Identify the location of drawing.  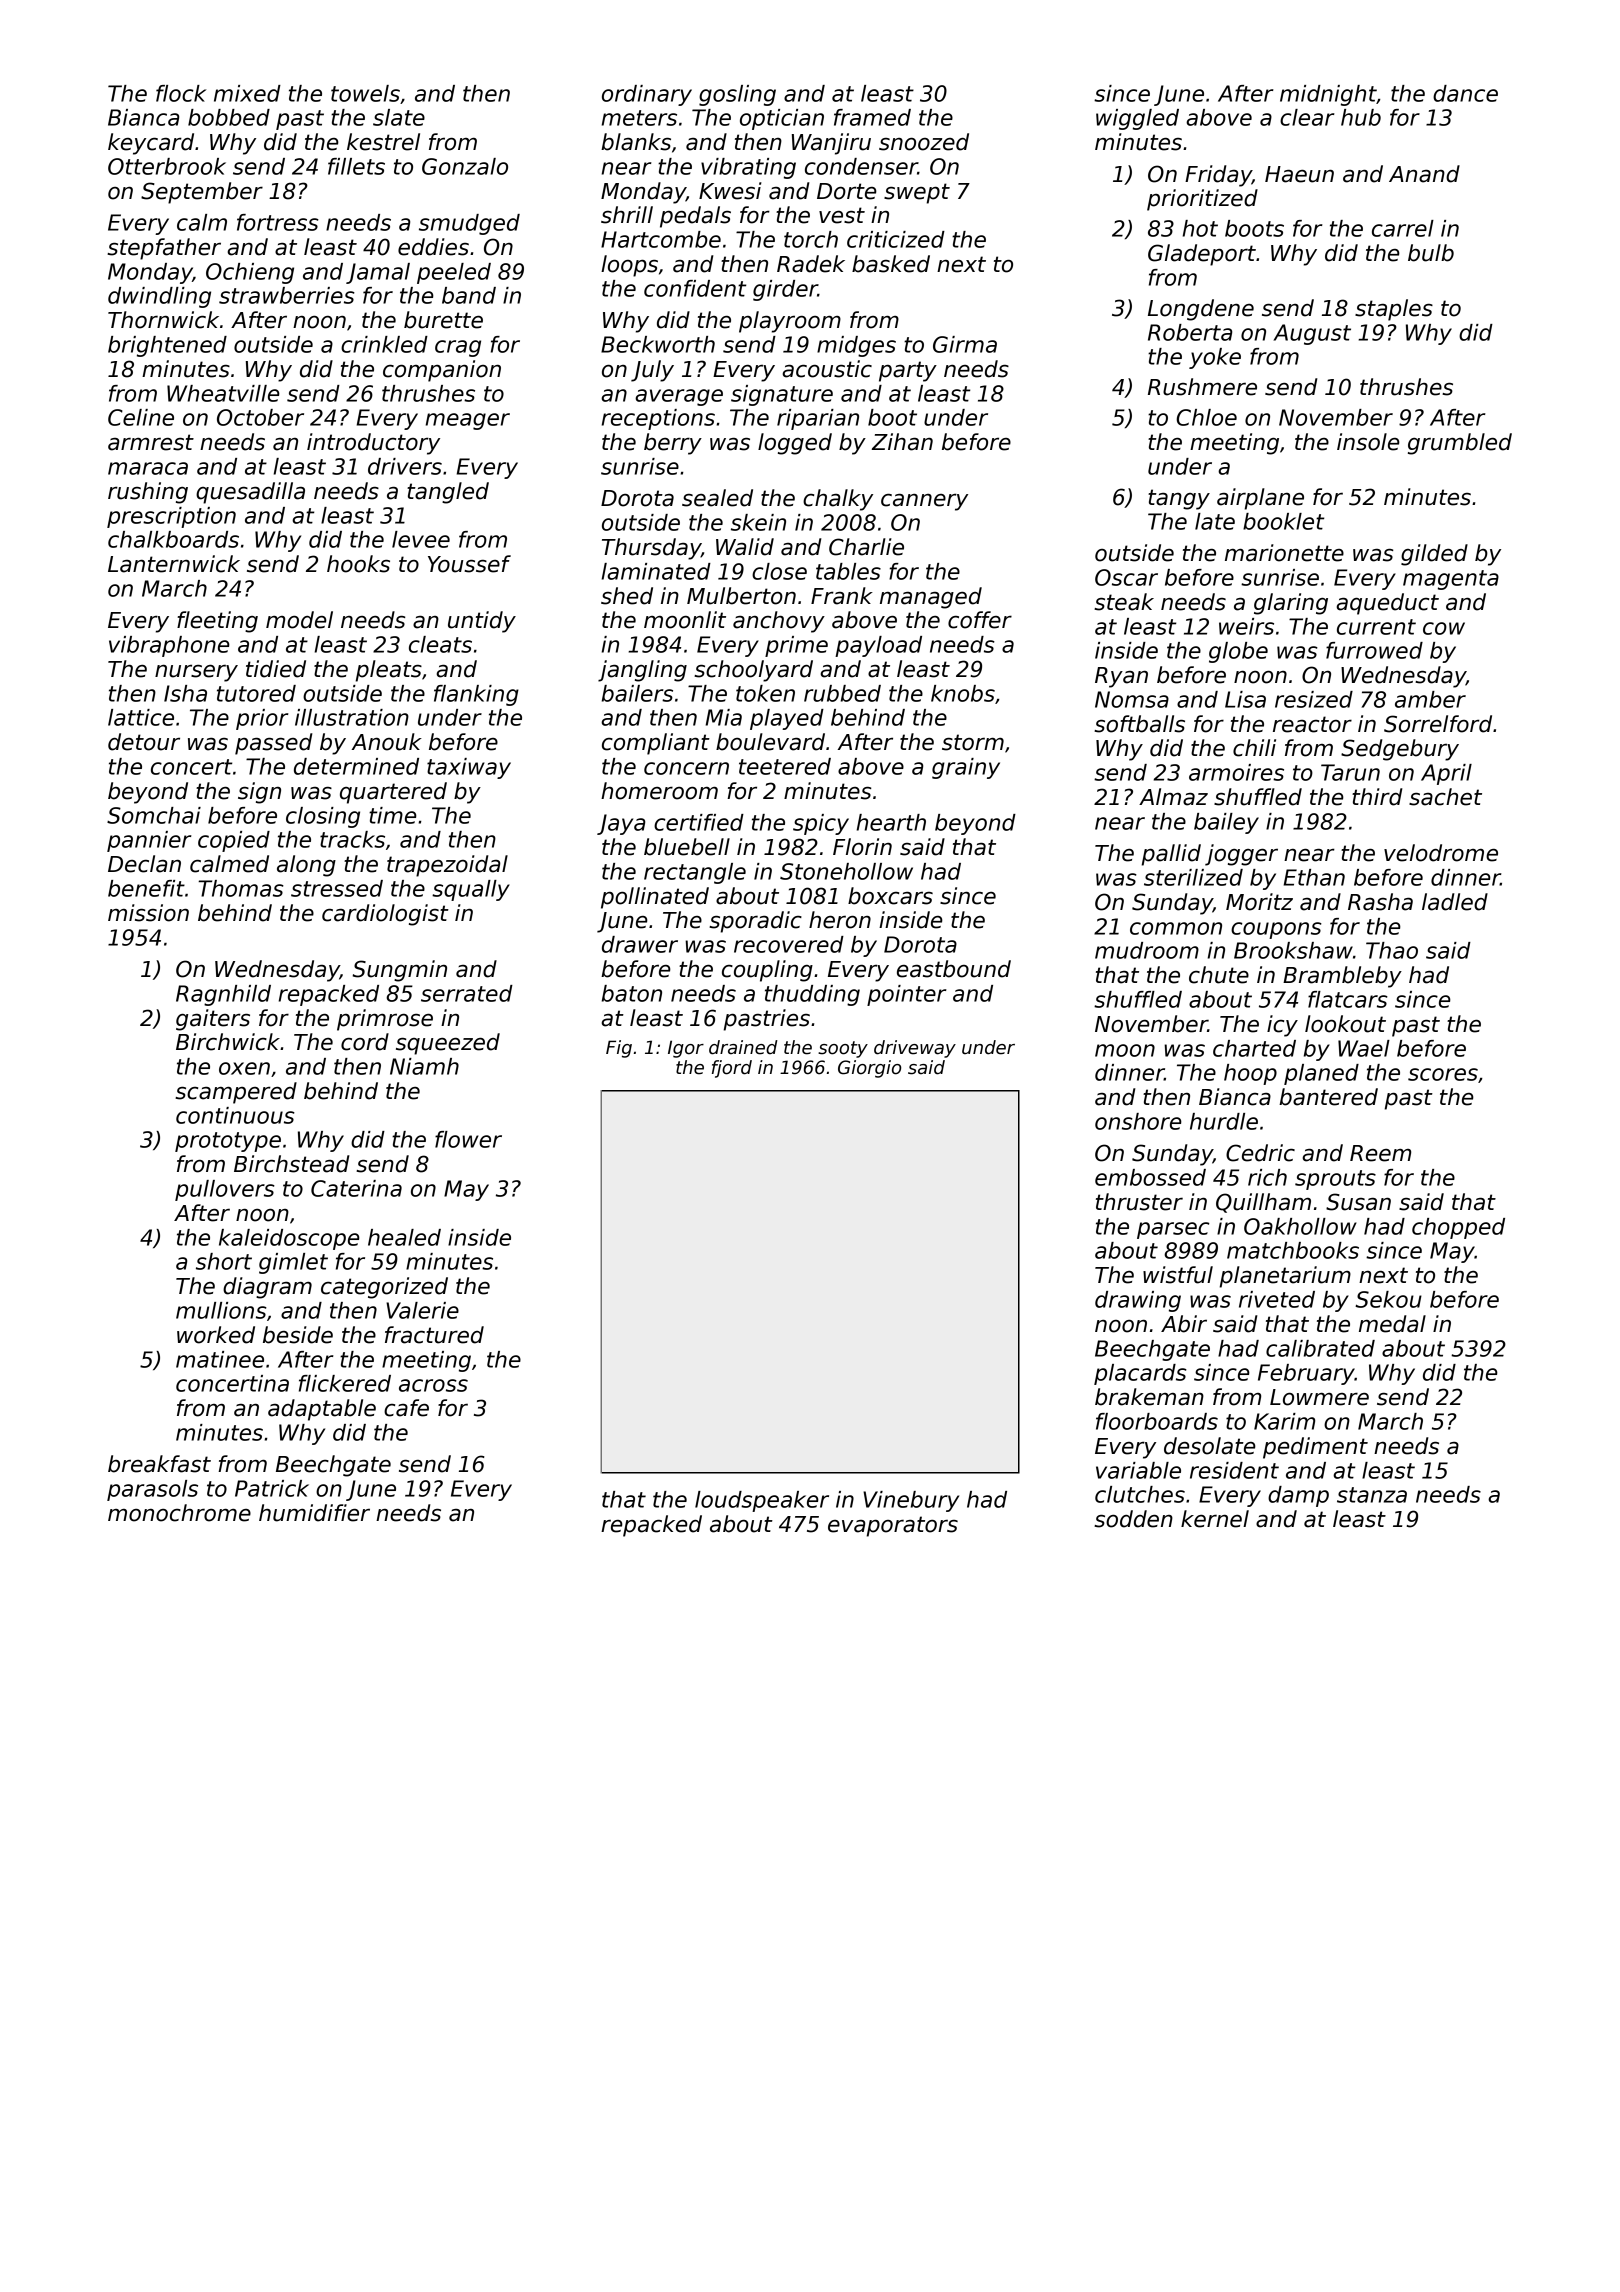
(1138, 1301).
